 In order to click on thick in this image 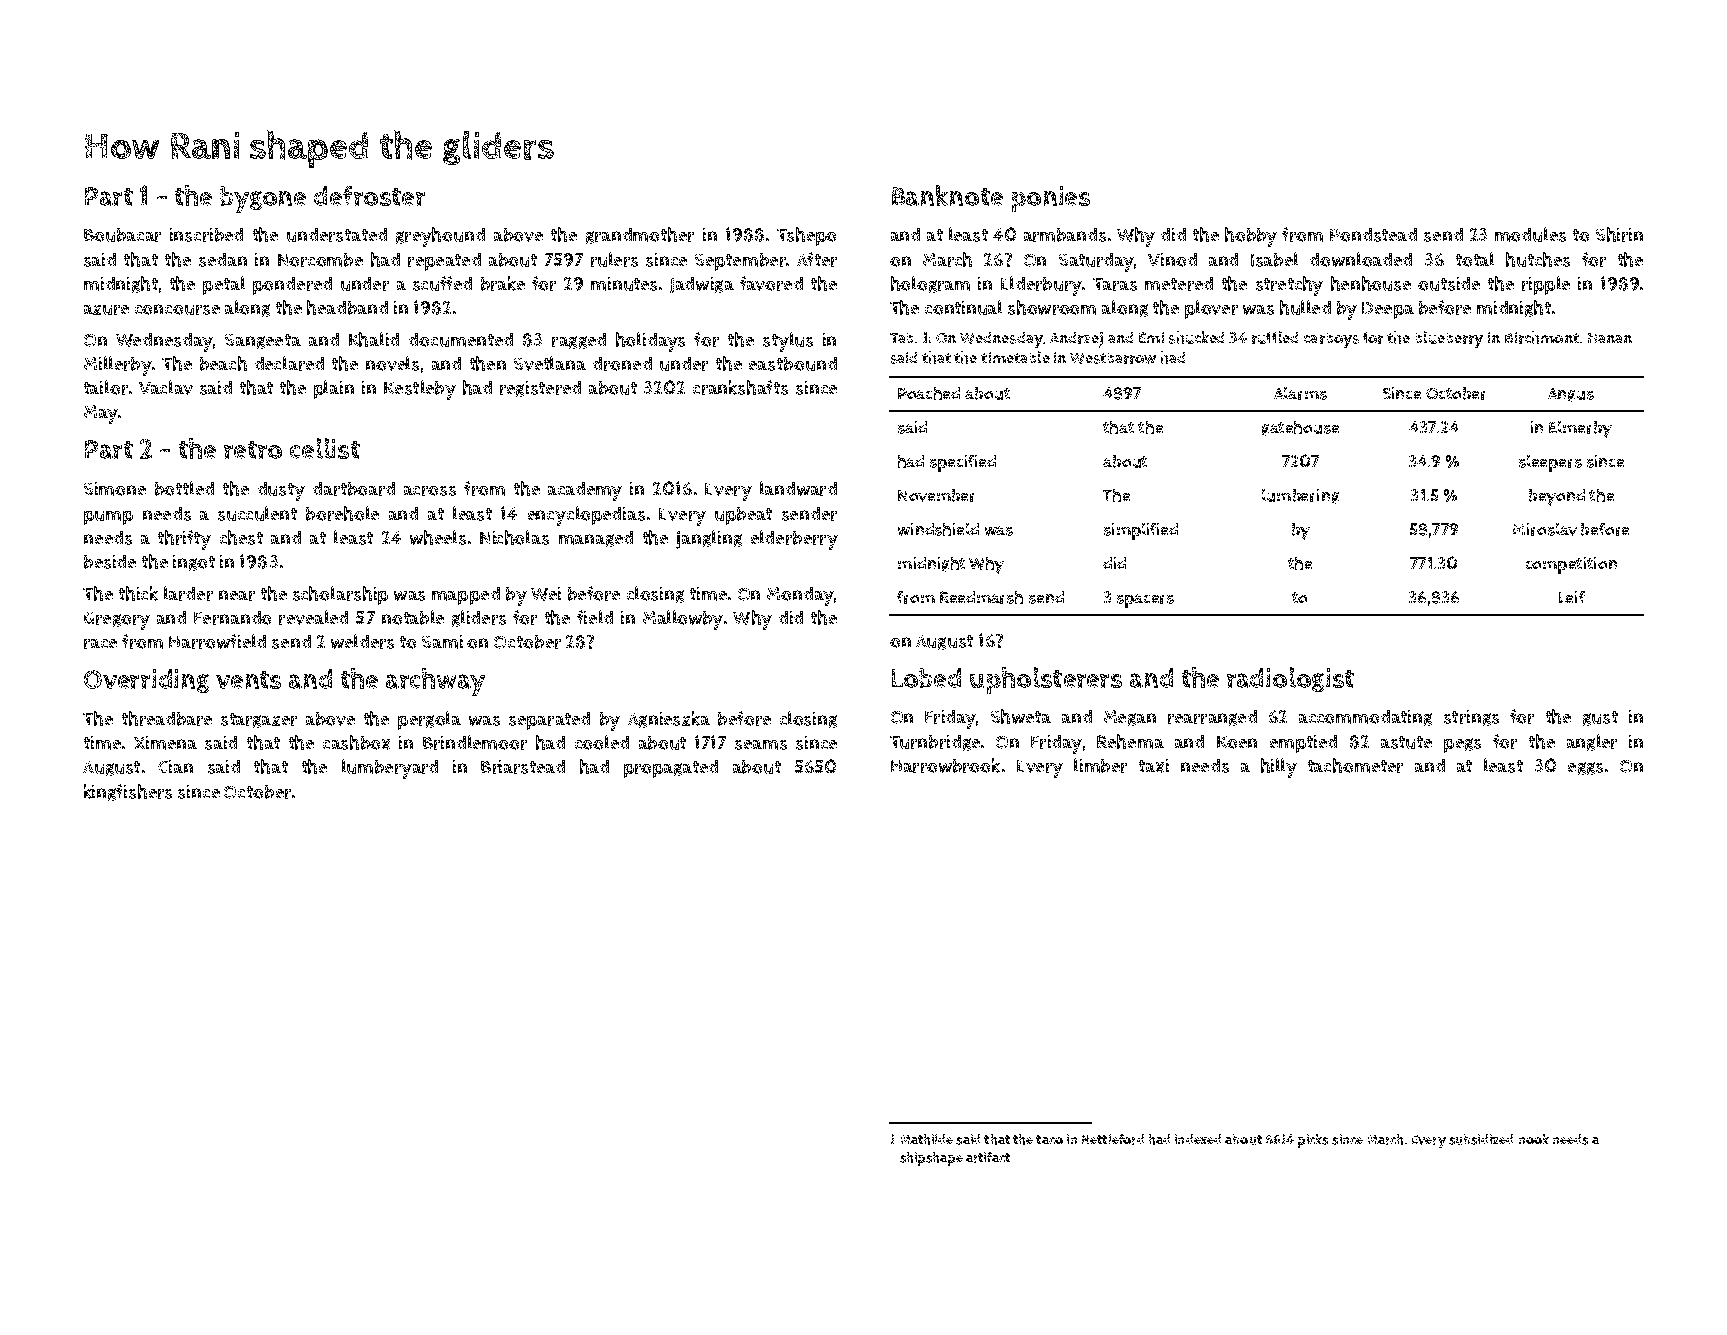, I will do `click(138, 593)`.
